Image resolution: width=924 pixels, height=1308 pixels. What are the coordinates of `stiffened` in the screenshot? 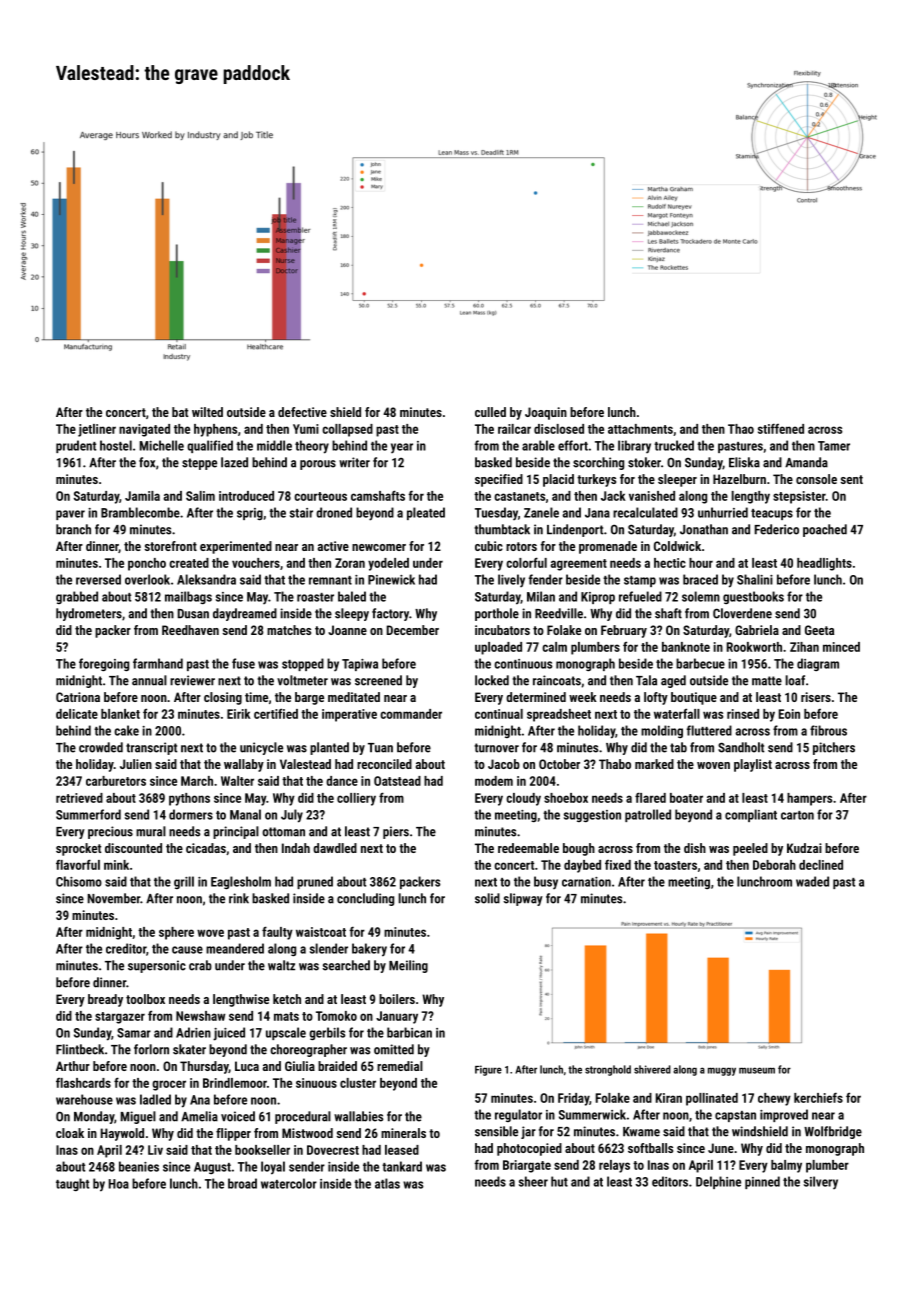 It's located at (781, 428).
